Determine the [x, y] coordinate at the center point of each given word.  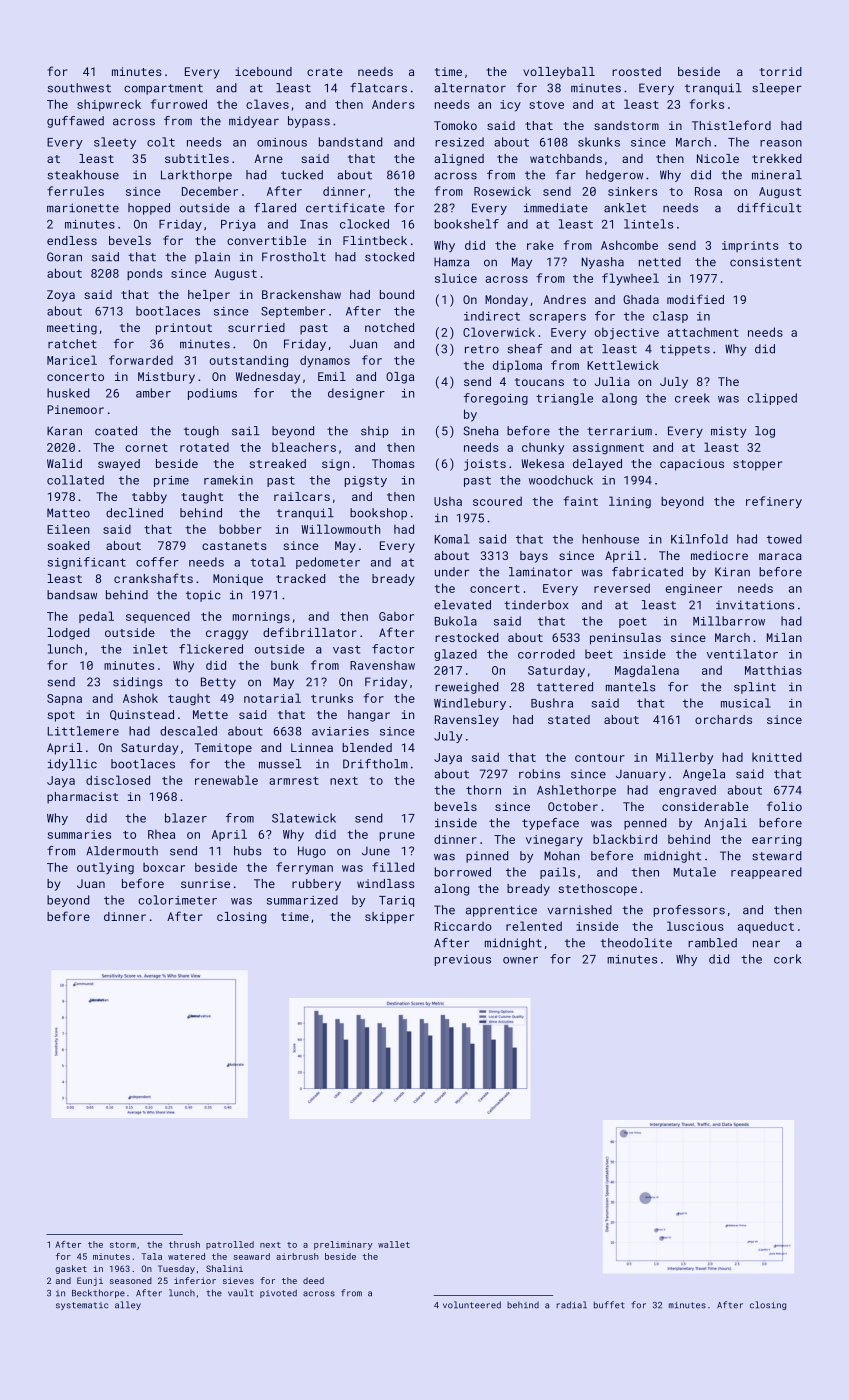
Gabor [396, 616]
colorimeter [177, 900]
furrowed [179, 104]
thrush [184, 1244]
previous [463, 960]
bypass [309, 122]
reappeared [766, 873]
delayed [597, 465]
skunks [599, 142]
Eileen [68, 529]
